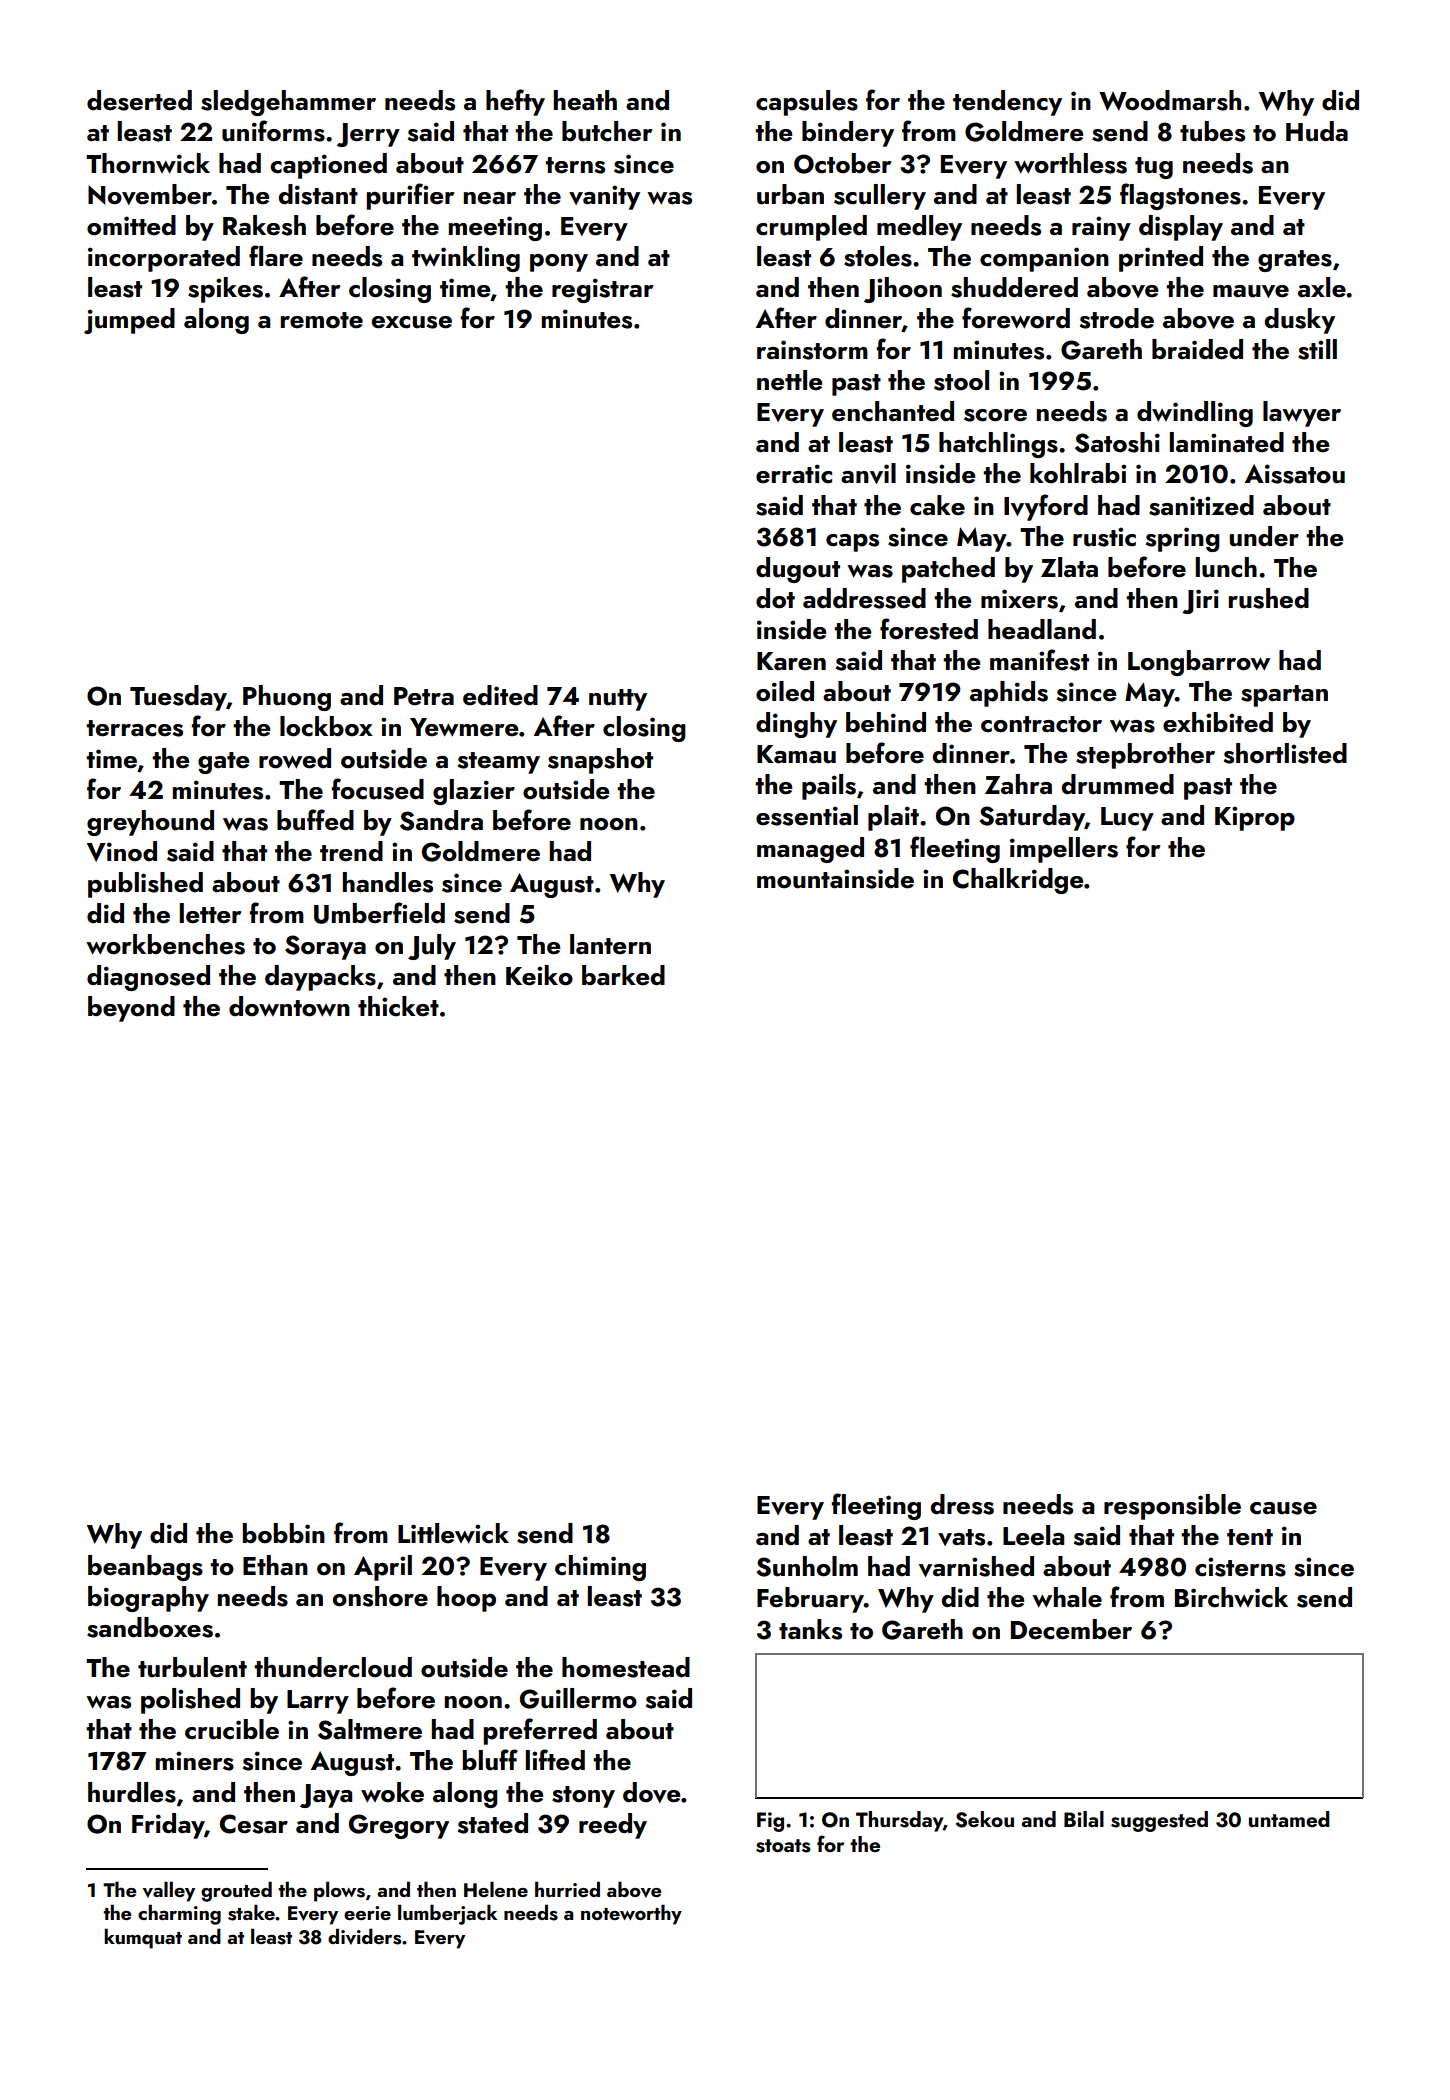  What do you see at coordinates (1007, 103) in the screenshot?
I see `tendency` at bounding box center [1007, 103].
